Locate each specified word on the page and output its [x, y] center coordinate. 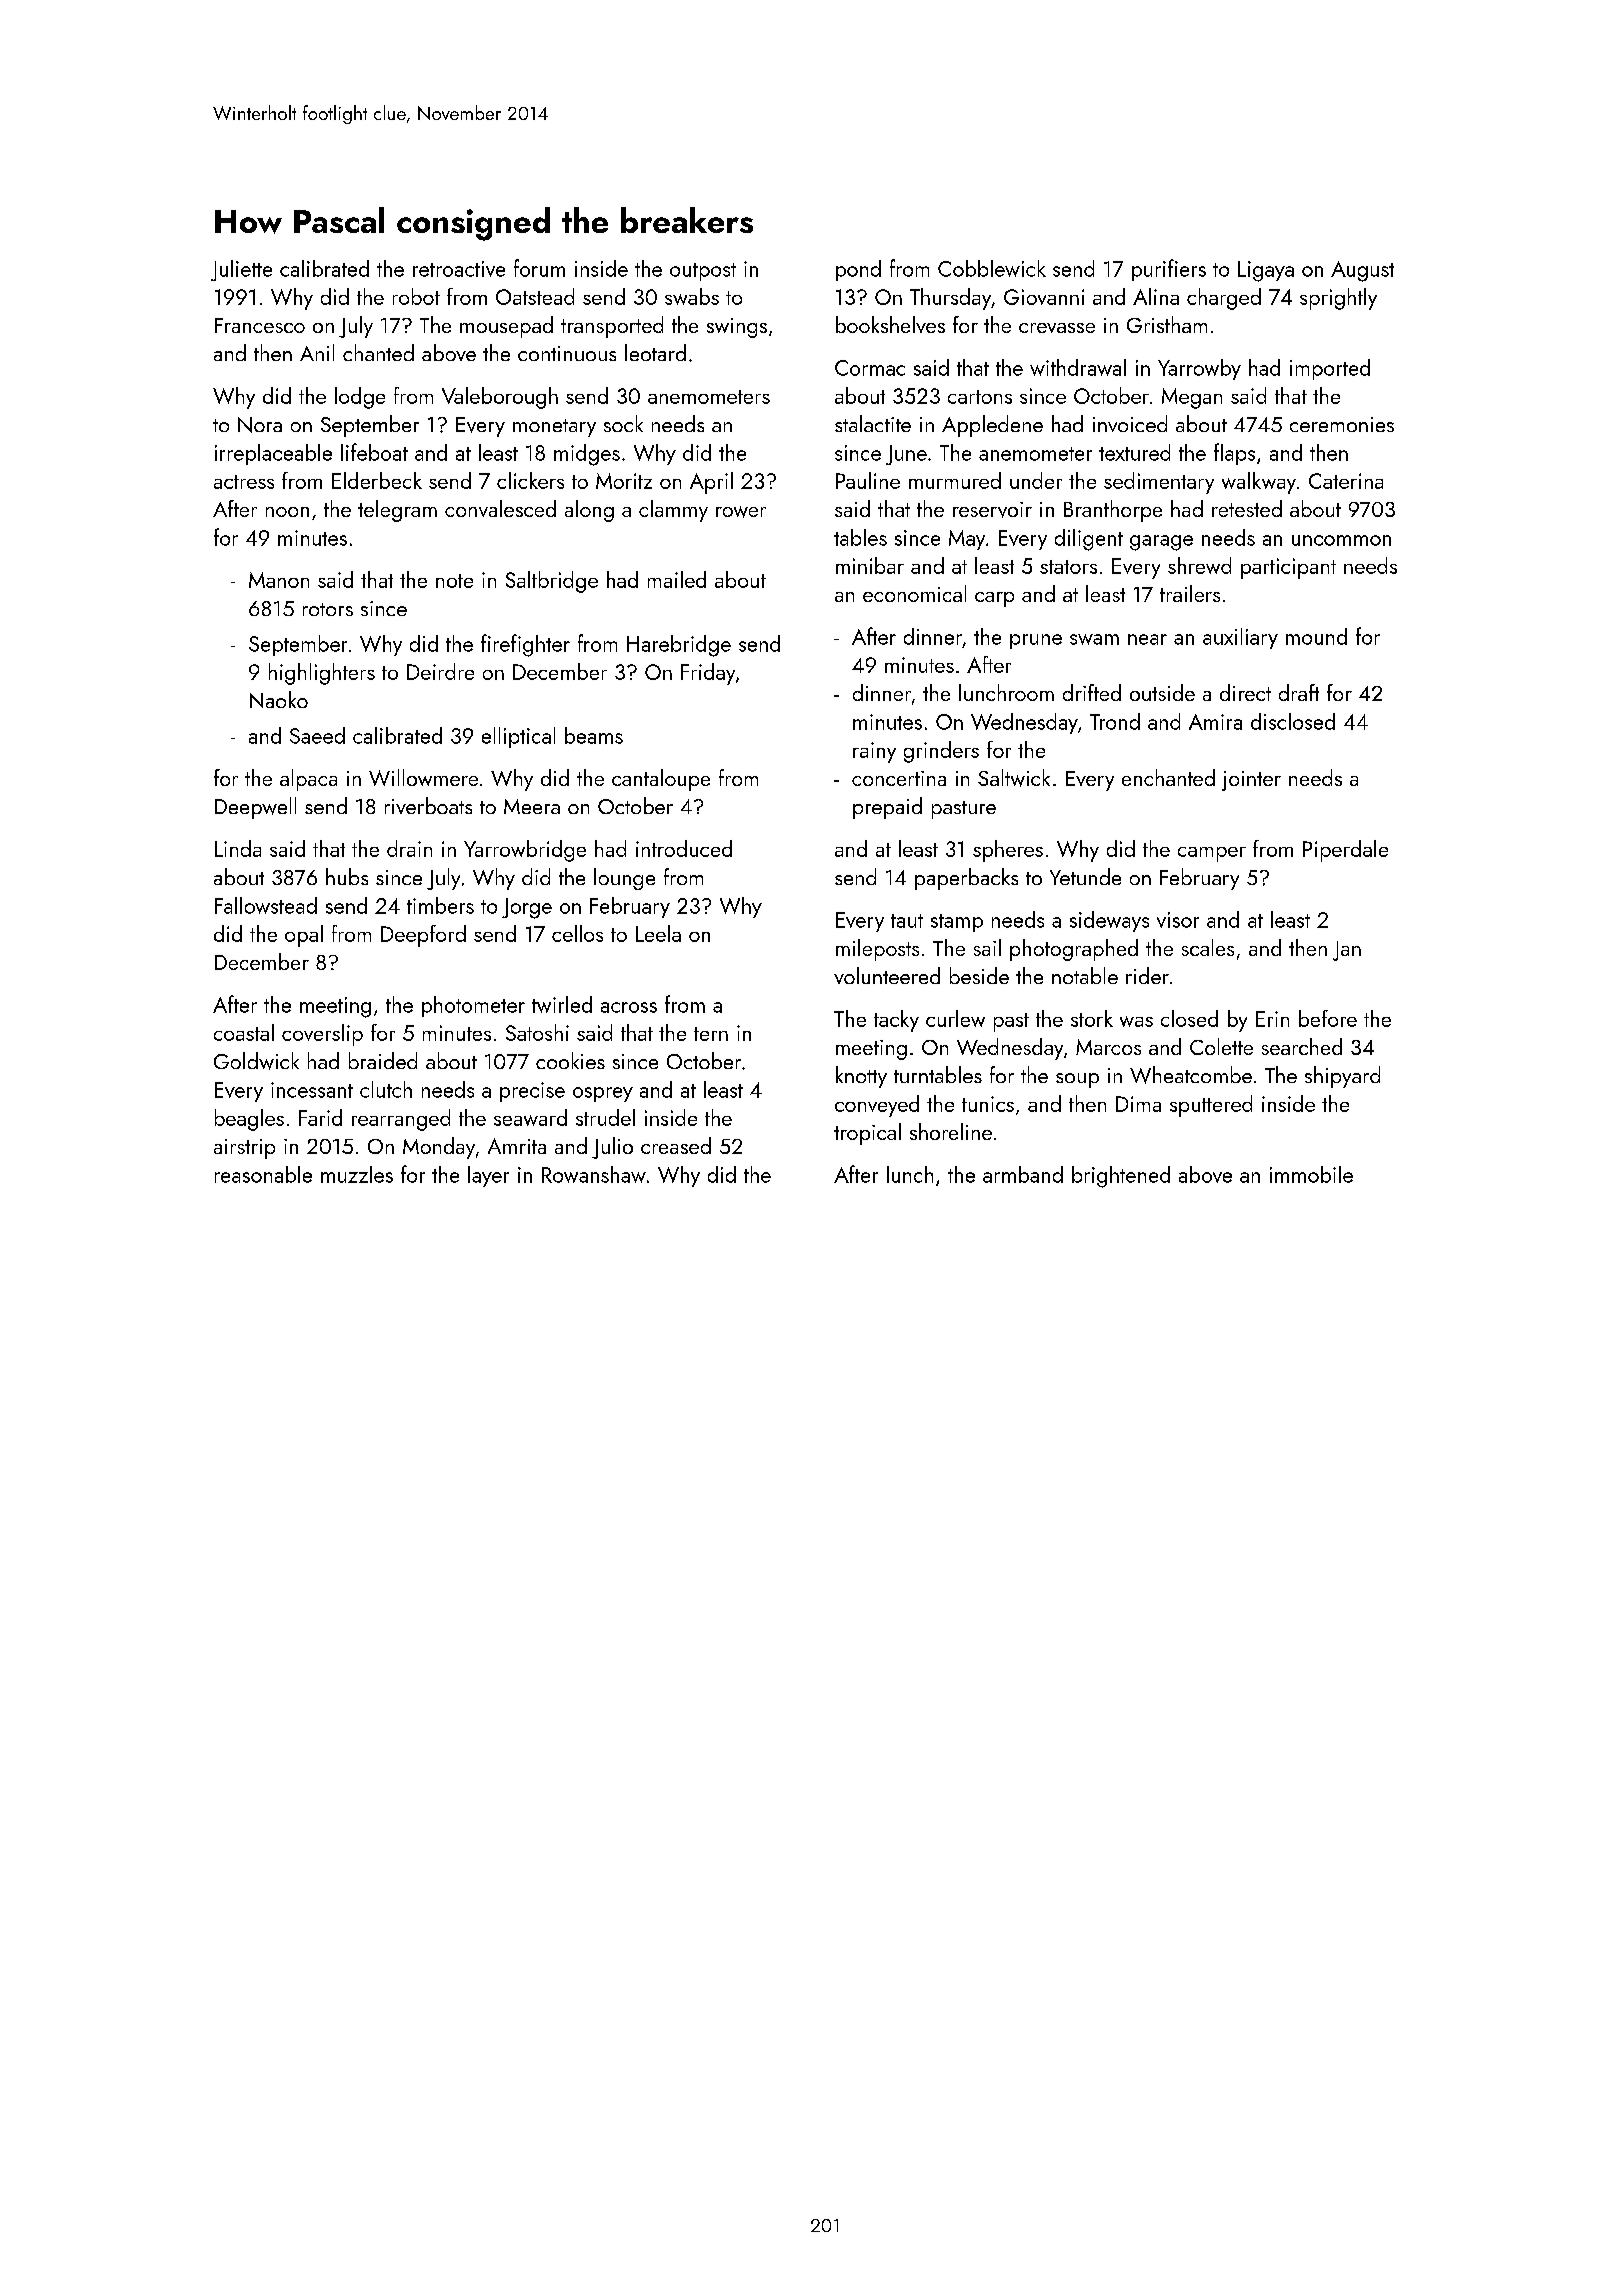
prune [1036, 641]
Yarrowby [1199, 369]
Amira [1215, 722]
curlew [955, 1018]
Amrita [517, 1146]
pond [858, 270]
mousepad [506, 327]
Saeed [317, 735]
